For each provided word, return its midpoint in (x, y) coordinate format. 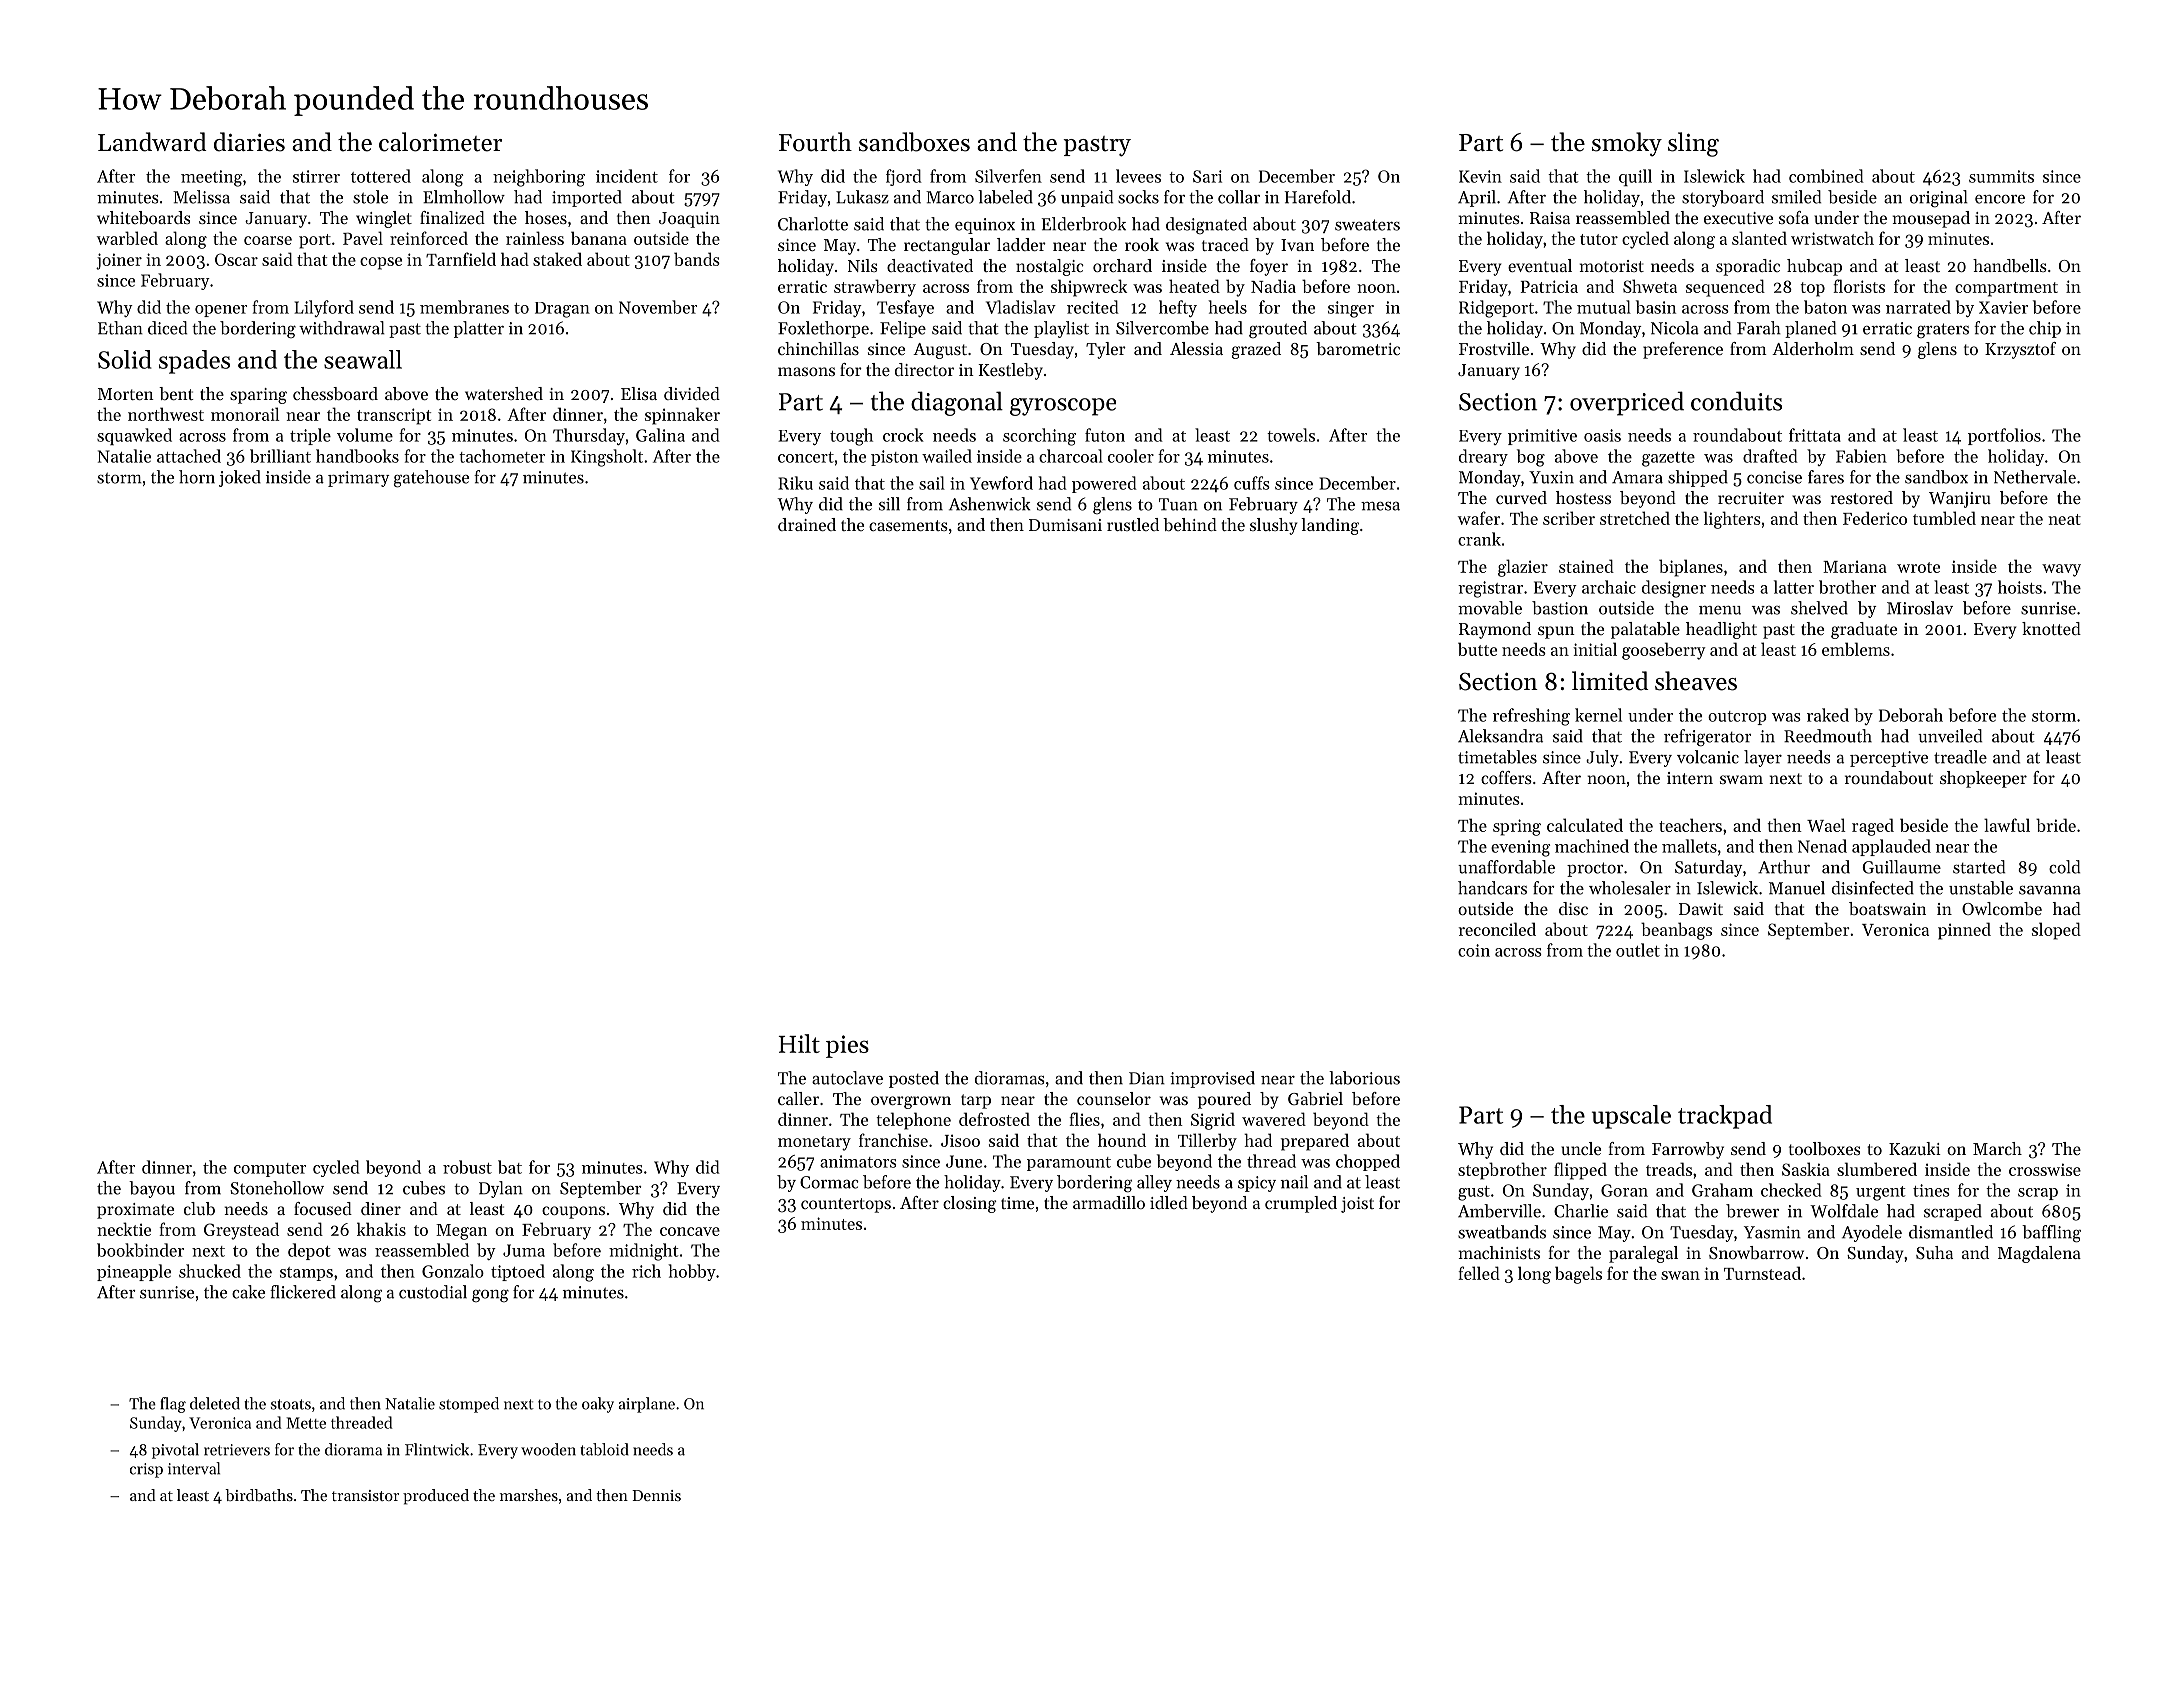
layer (1763, 758)
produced (436, 1497)
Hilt (799, 1043)
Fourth (815, 142)
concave (690, 1231)
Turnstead (1762, 1273)
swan (1680, 1275)
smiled (1796, 197)
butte (1477, 649)
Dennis (656, 1495)
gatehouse (431, 479)
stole (370, 197)
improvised (1212, 1079)
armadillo (1109, 1202)
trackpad (1725, 1117)
